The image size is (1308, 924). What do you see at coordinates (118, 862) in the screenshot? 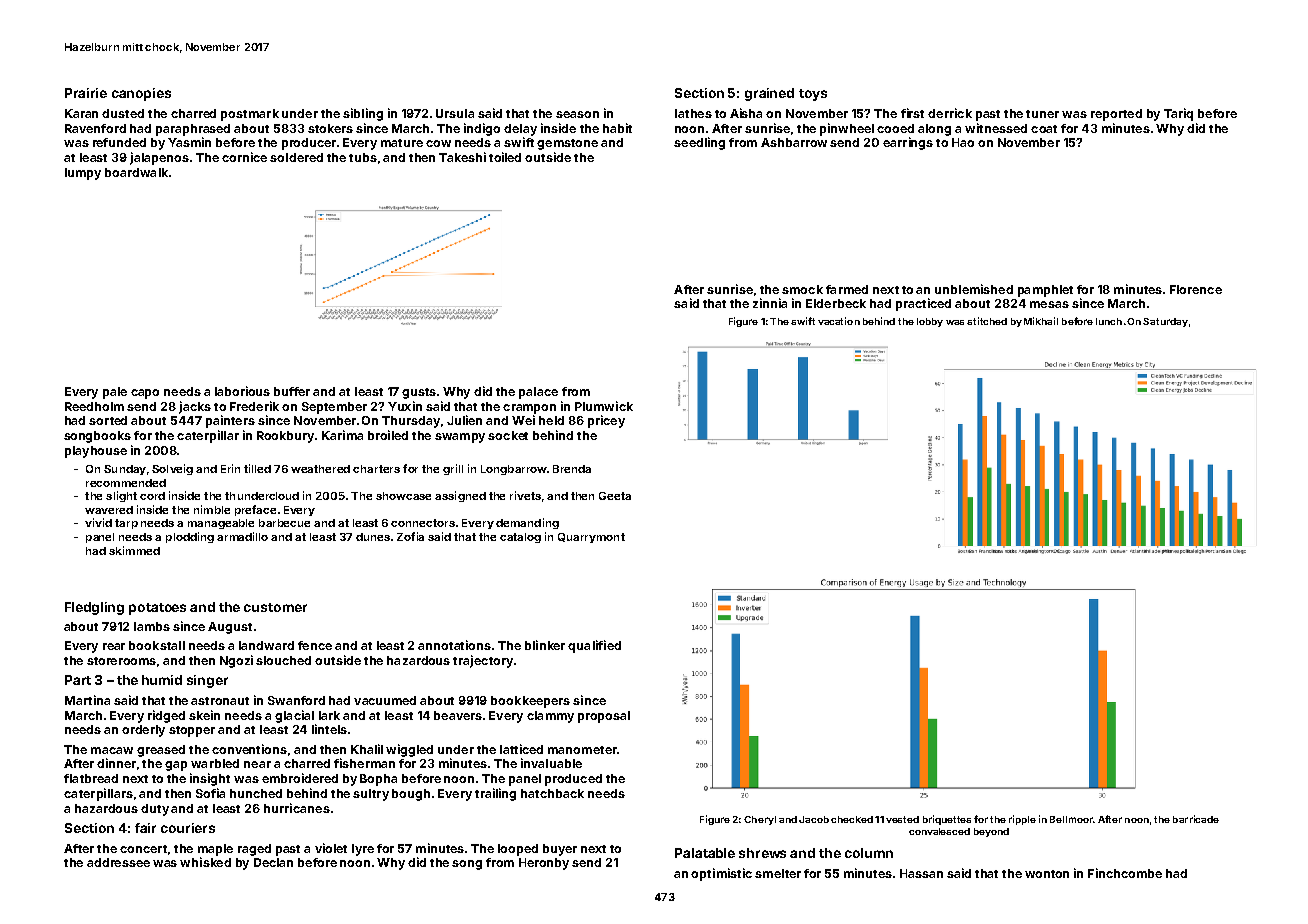
I see `addressee` at bounding box center [118, 862].
